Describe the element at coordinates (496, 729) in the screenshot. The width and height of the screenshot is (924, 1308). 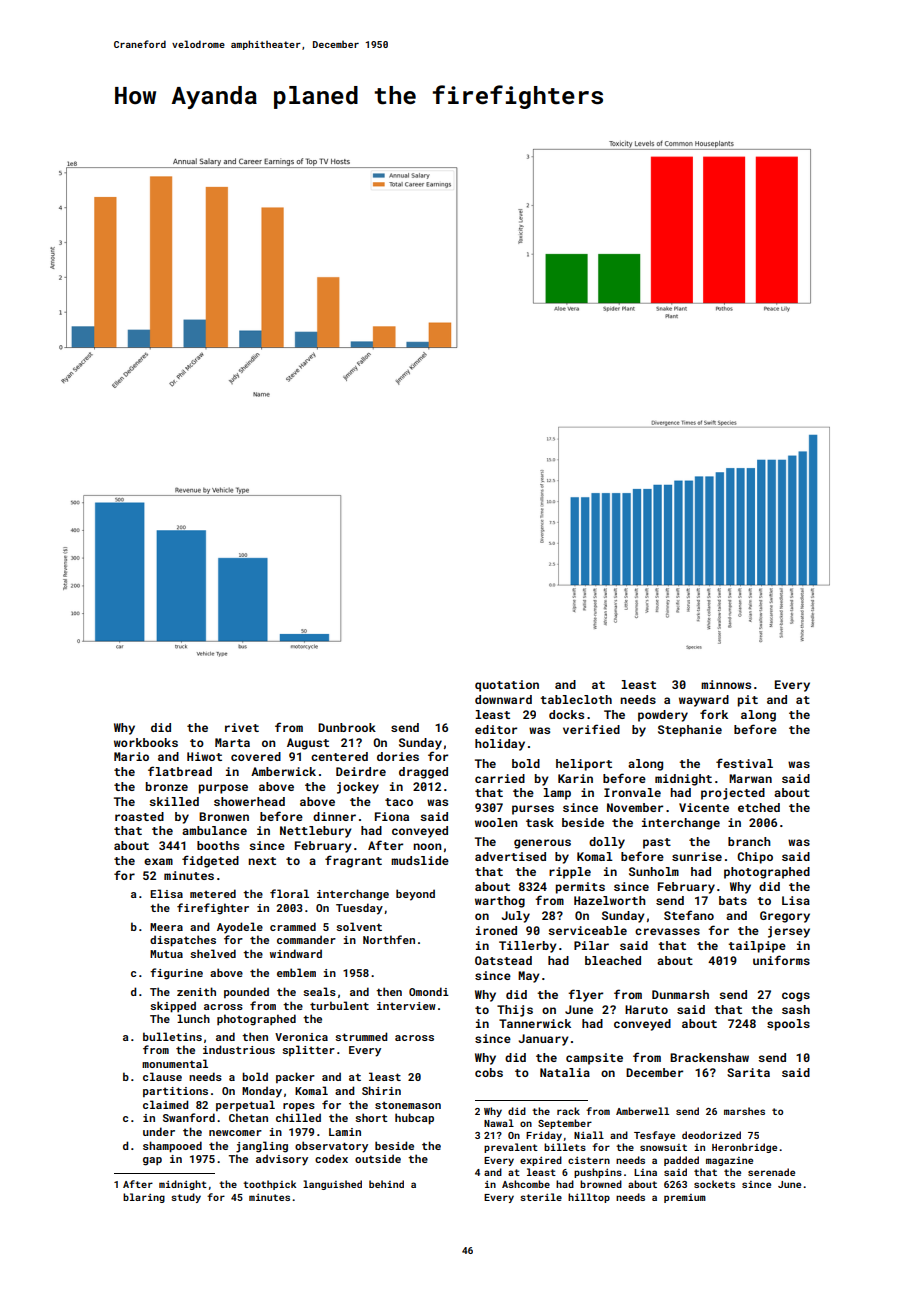
I see `editor` at that location.
